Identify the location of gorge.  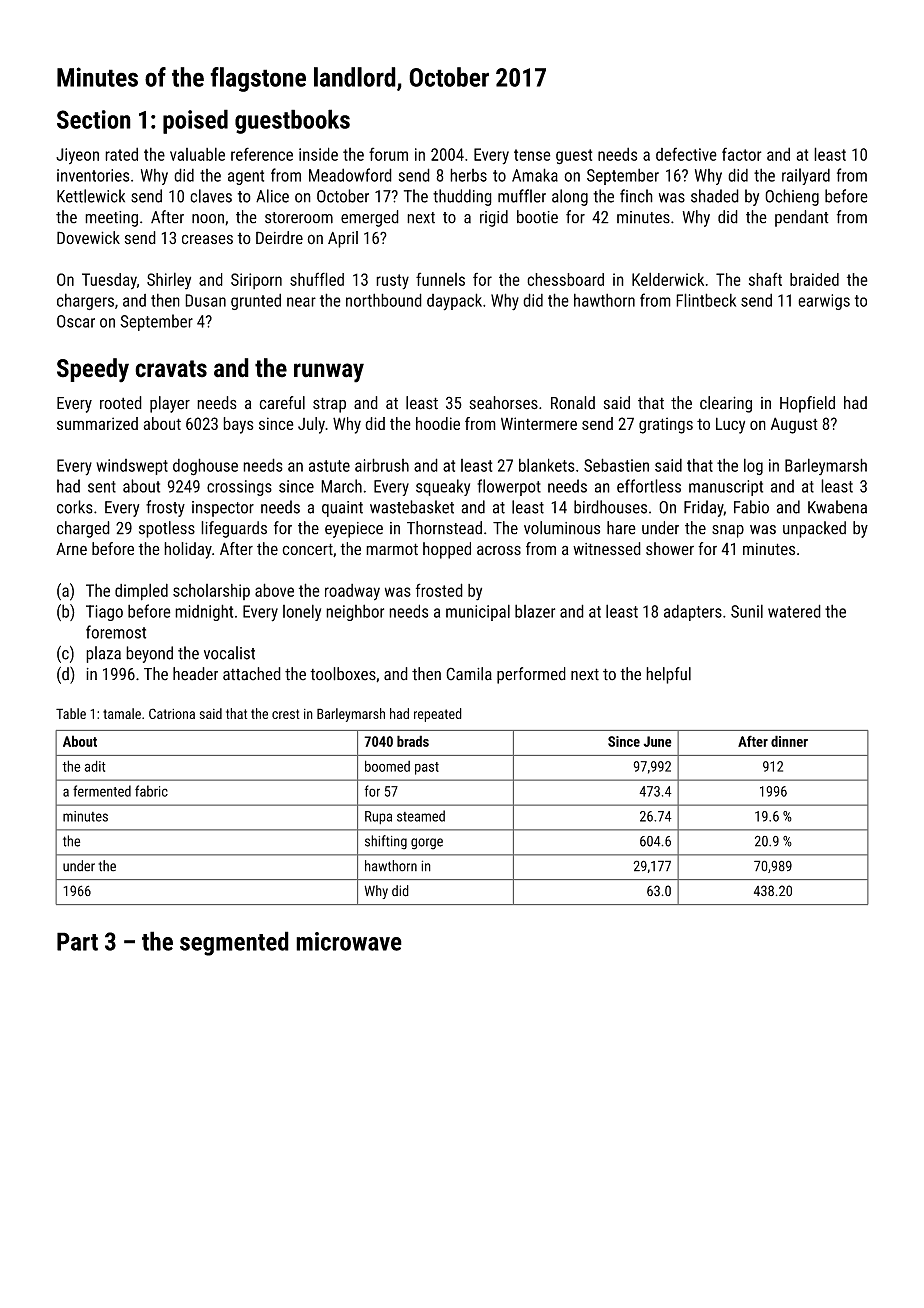
(427, 844).
